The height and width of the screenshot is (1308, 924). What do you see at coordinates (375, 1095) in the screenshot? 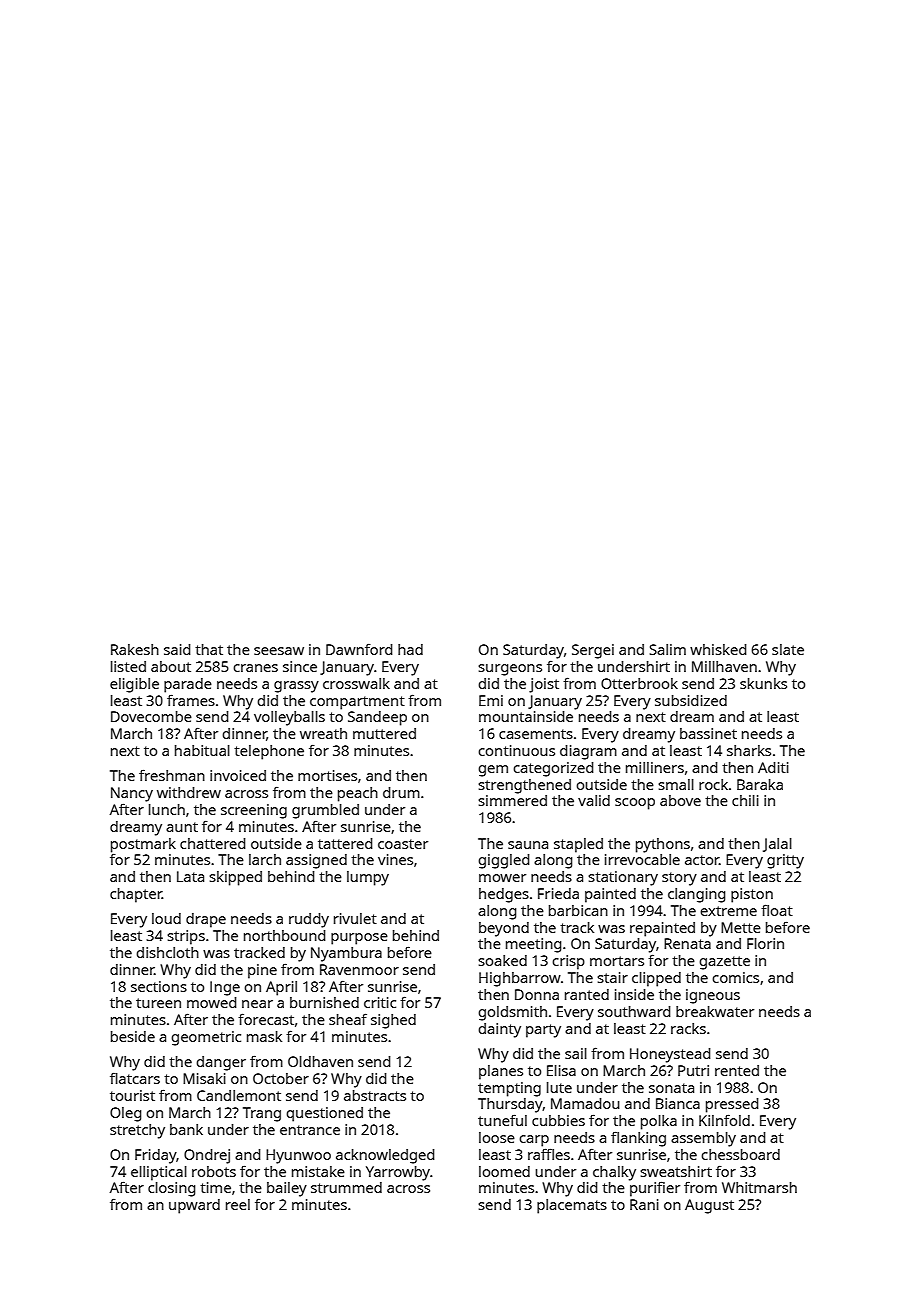
I see `abstracts` at bounding box center [375, 1095].
